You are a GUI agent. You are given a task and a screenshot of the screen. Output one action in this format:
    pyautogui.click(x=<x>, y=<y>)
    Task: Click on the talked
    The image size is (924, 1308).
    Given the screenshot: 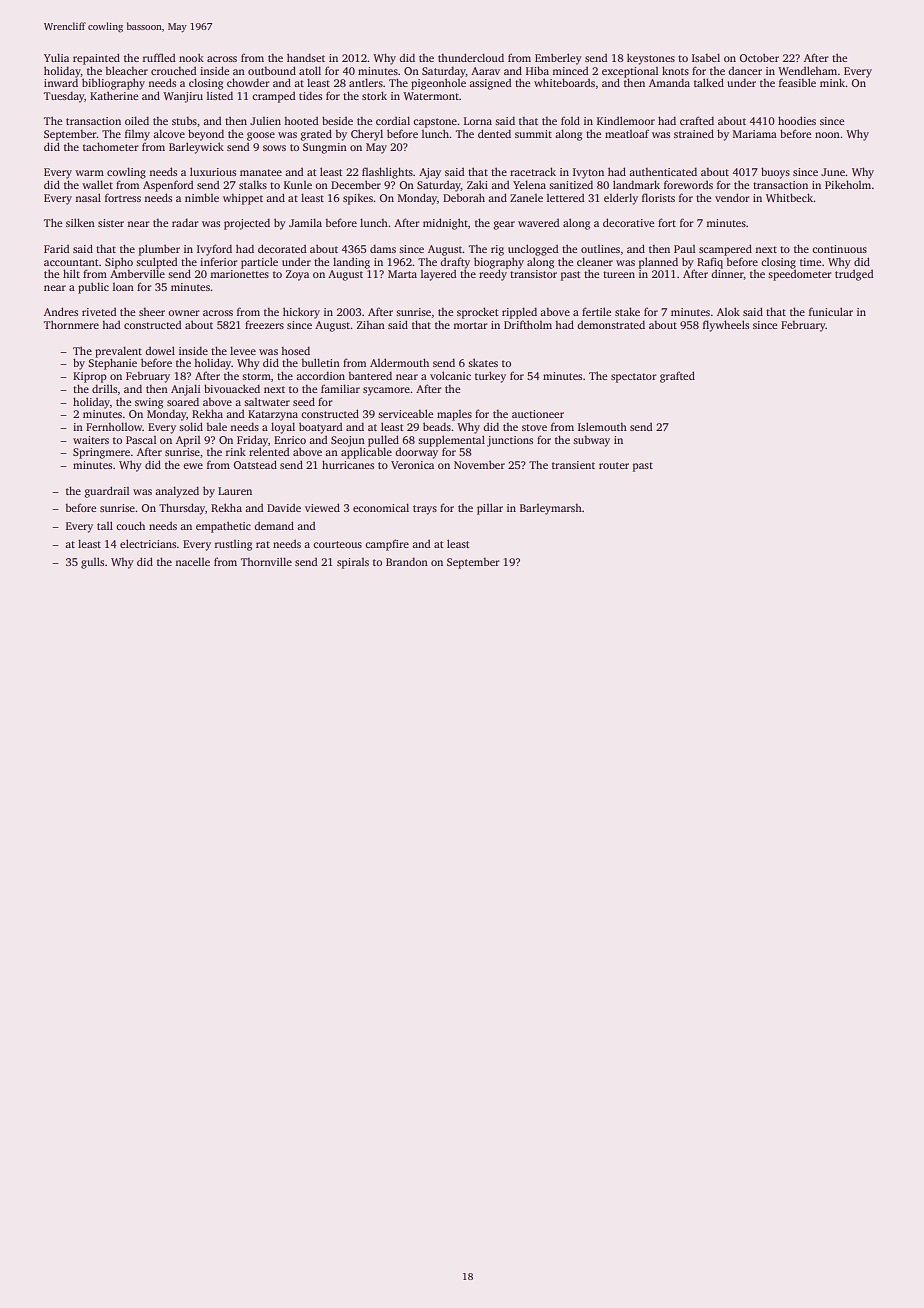 What is the action you would take?
    pyautogui.click(x=709, y=82)
